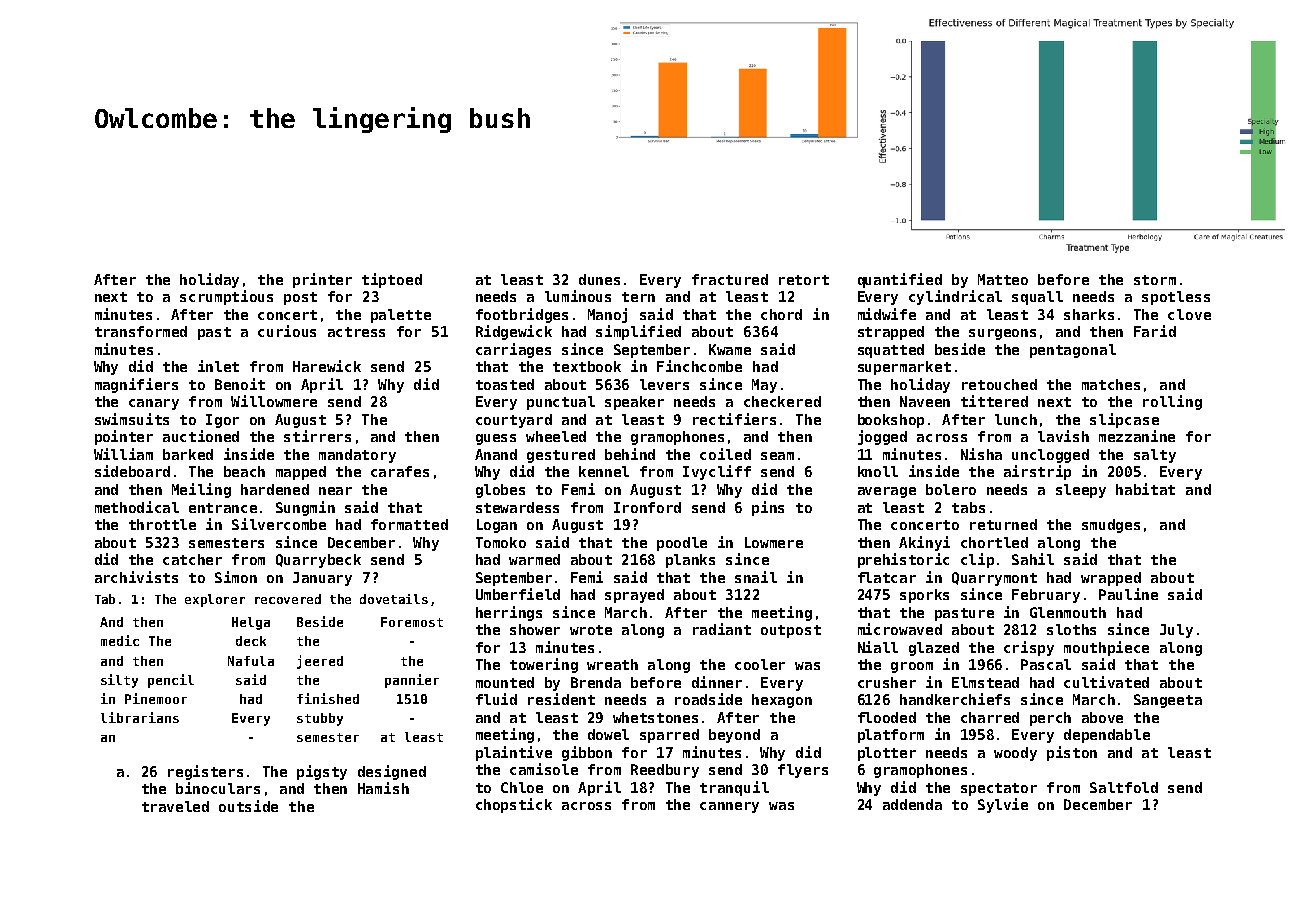 This screenshot has width=1308, height=924. What do you see at coordinates (1071, 629) in the screenshot?
I see `sloths` at bounding box center [1071, 629].
